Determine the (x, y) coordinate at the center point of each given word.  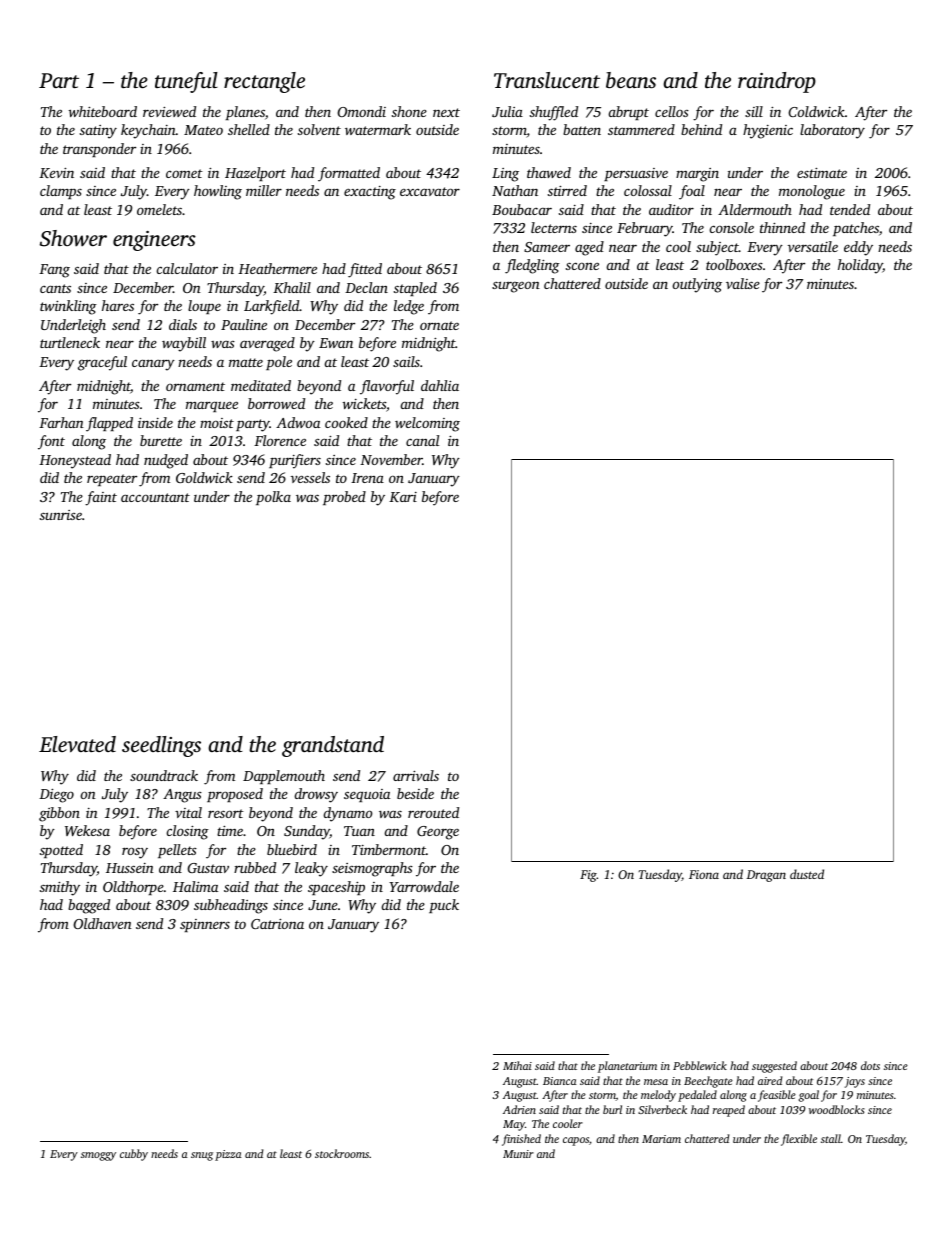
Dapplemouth (284, 777)
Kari (403, 497)
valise (743, 283)
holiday (860, 266)
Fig (588, 876)
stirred (567, 190)
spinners (205, 925)
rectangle (264, 82)
